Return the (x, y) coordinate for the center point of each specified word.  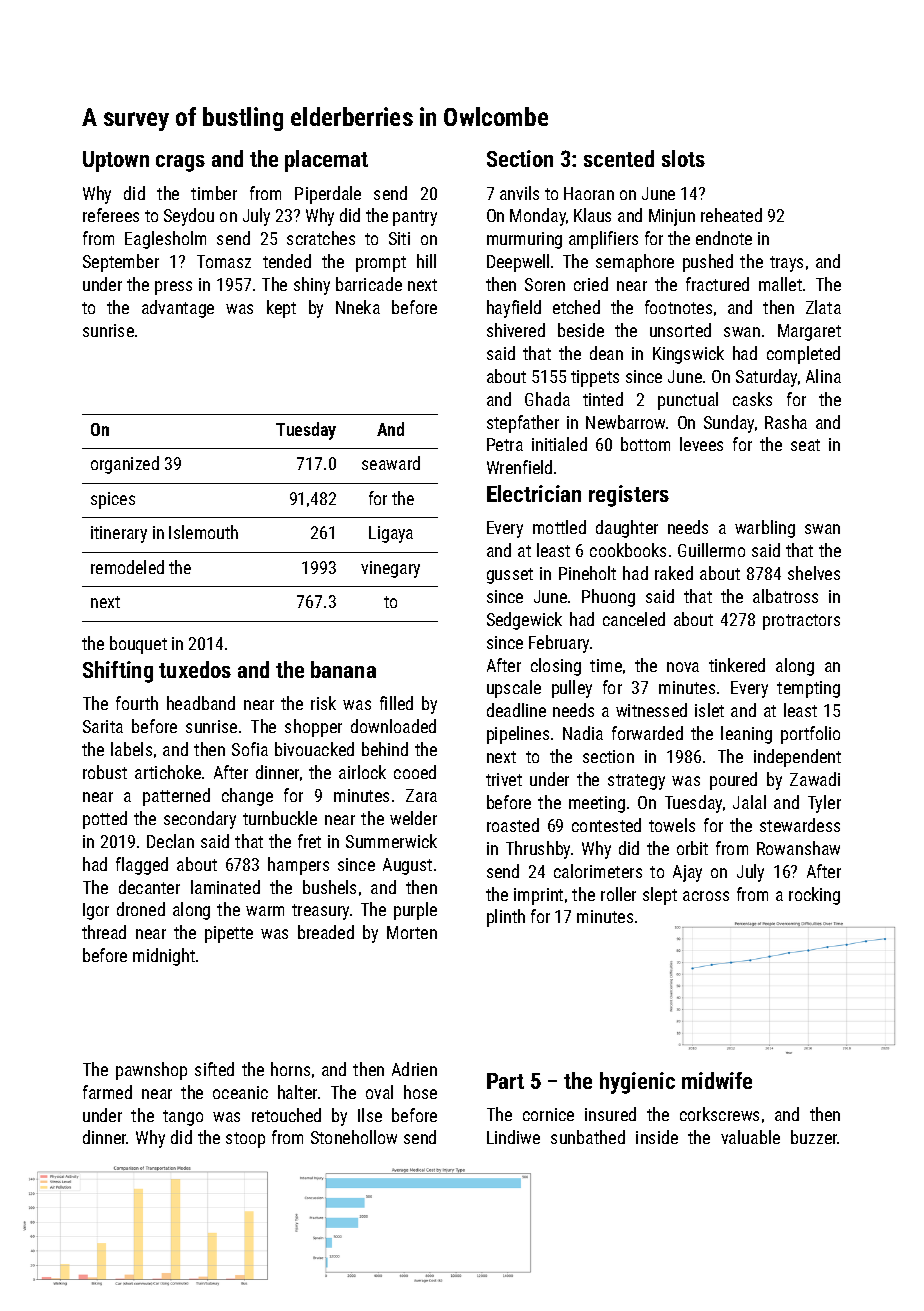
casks (752, 399)
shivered (516, 330)
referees (111, 215)
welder (413, 818)
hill (426, 261)
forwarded (647, 733)
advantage (178, 309)
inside (657, 1137)
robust (105, 772)
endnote (724, 238)
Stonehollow (354, 1137)
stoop (245, 1140)
